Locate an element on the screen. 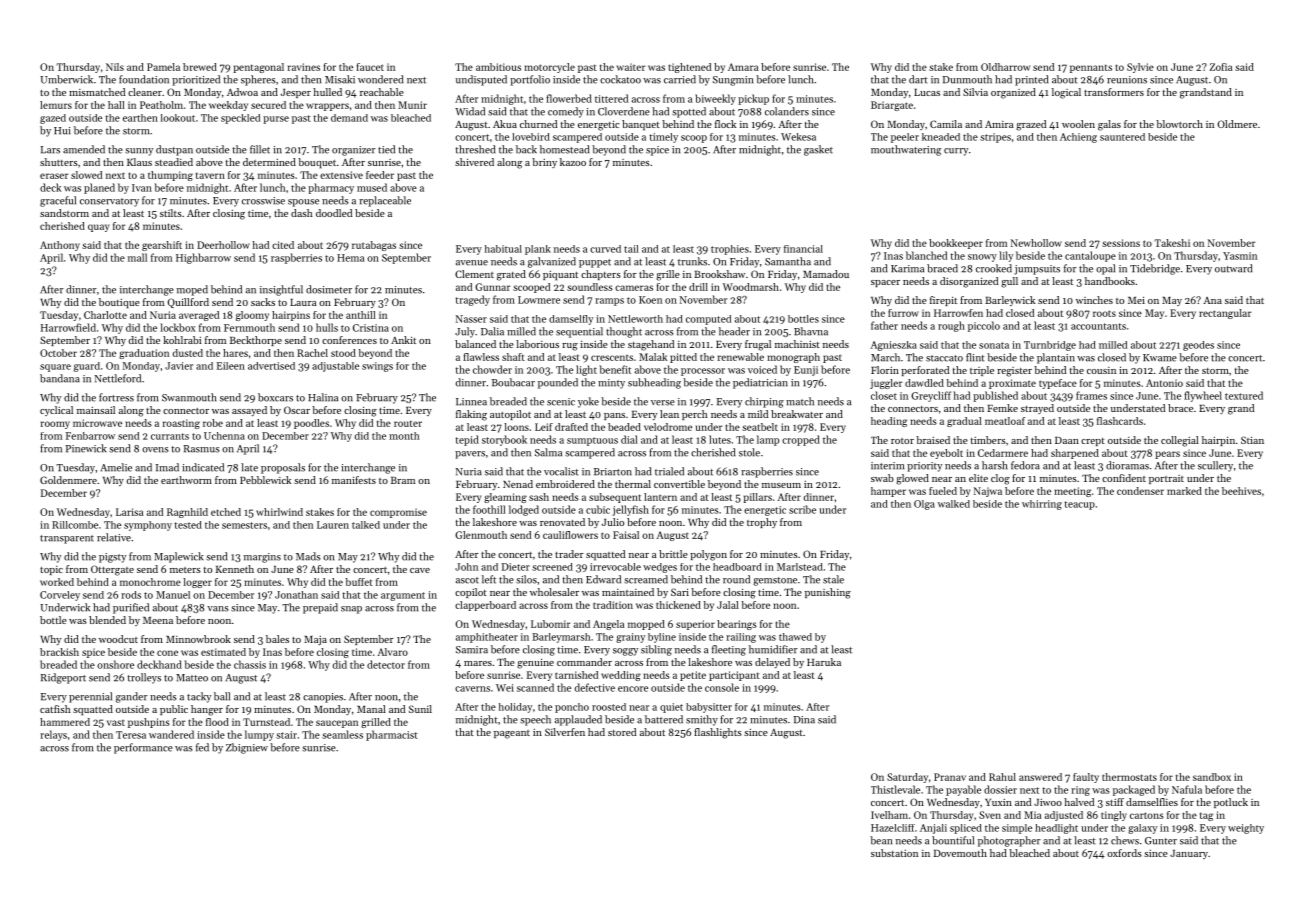 This screenshot has height=924, width=1308. Nils is located at coordinates (115, 67).
